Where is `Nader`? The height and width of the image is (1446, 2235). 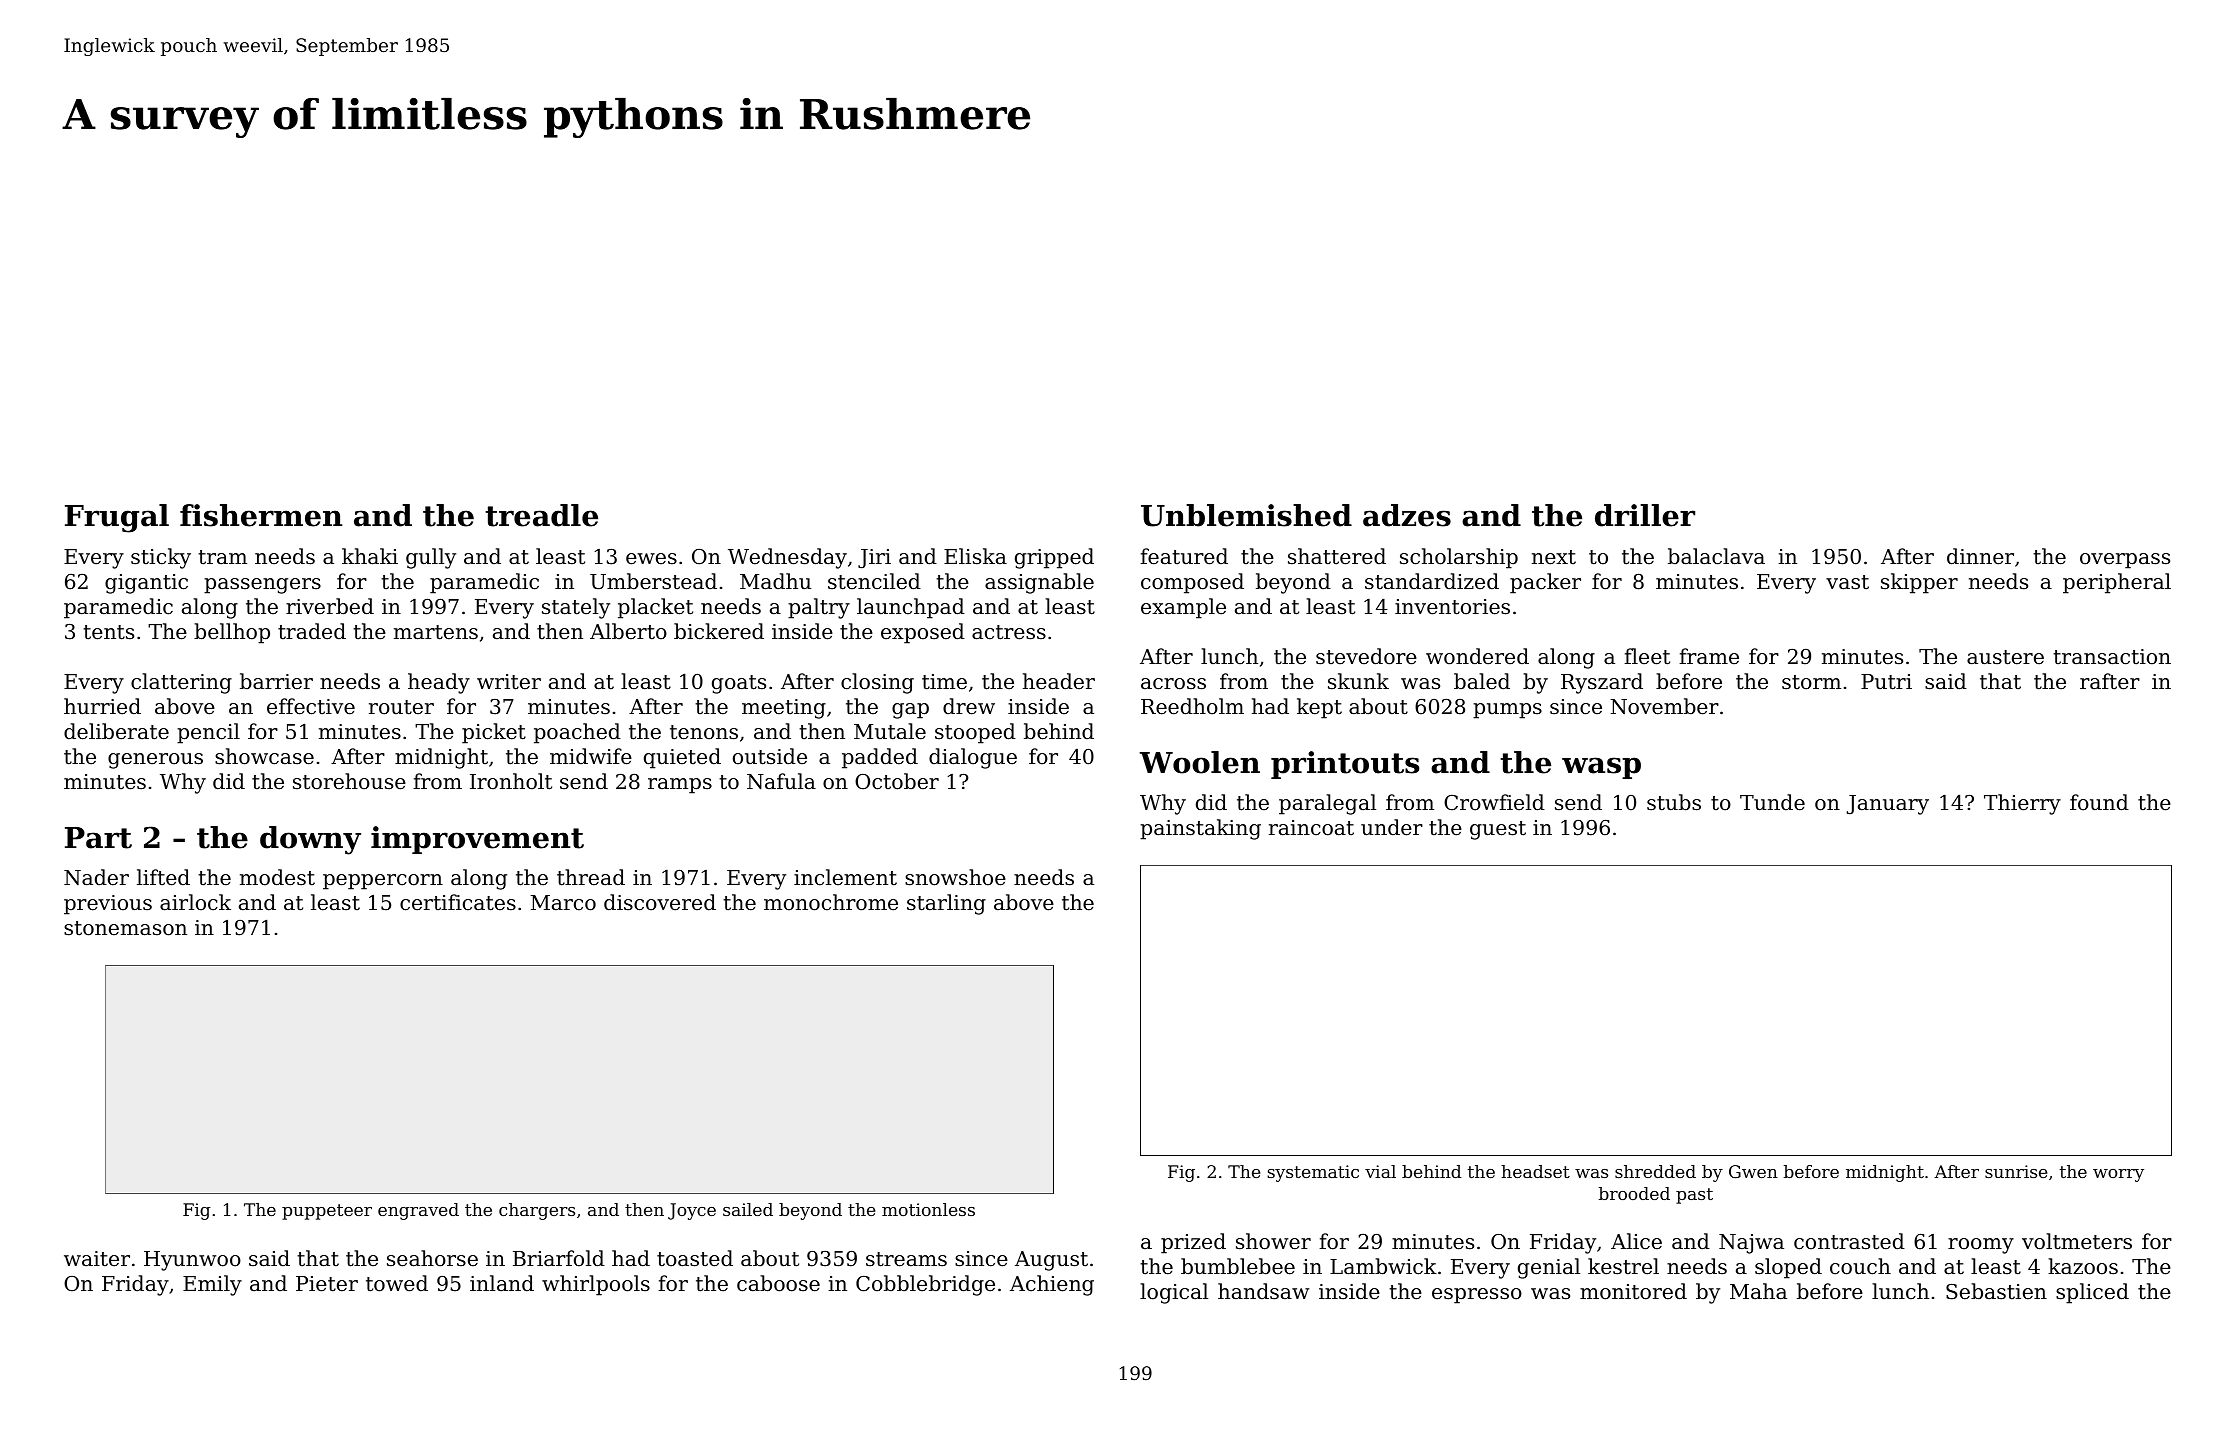
Nader is located at coordinates (96, 877).
